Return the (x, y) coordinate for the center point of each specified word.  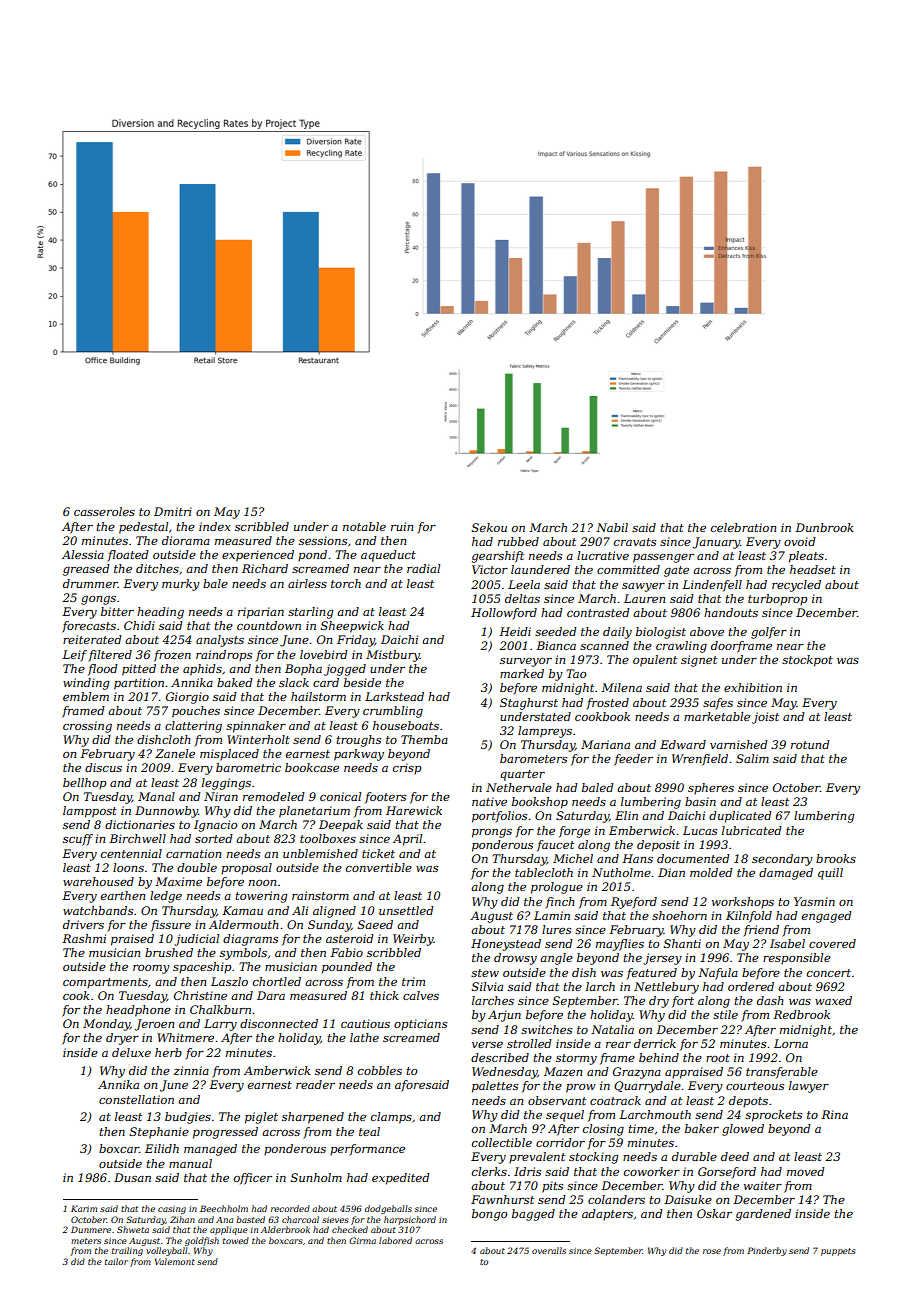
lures (556, 929)
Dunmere (91, 1229)
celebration (743, 527)
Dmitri (173, 511)
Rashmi (84, 938)
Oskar (714, 1213)
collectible (502, 1142)
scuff (78, 840)
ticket (378, 853)
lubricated (752, 830)
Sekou (489, 527)
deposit (658, 846)
